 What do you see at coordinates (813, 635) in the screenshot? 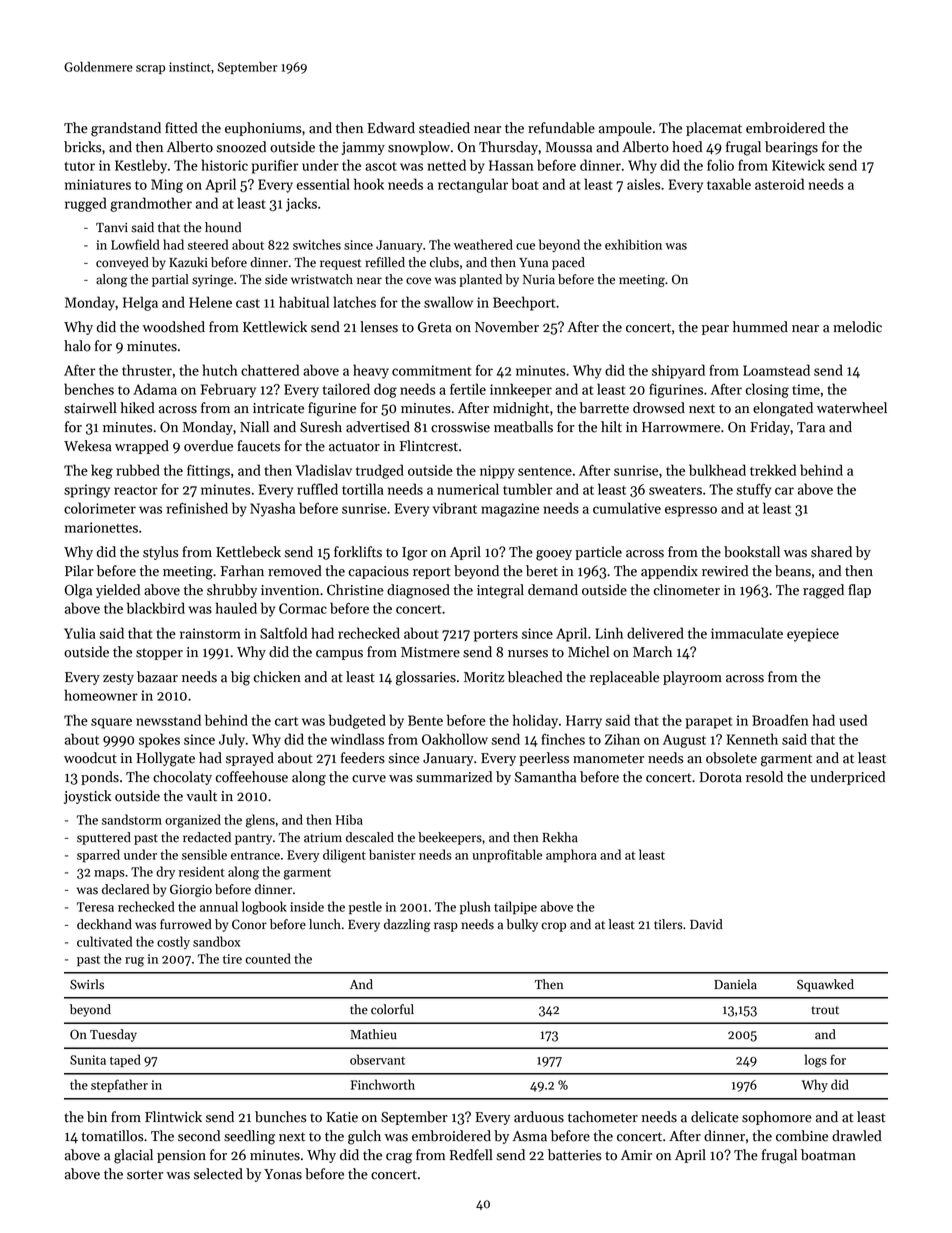
I see `eyepiece` at bounding box center [813, 635].
